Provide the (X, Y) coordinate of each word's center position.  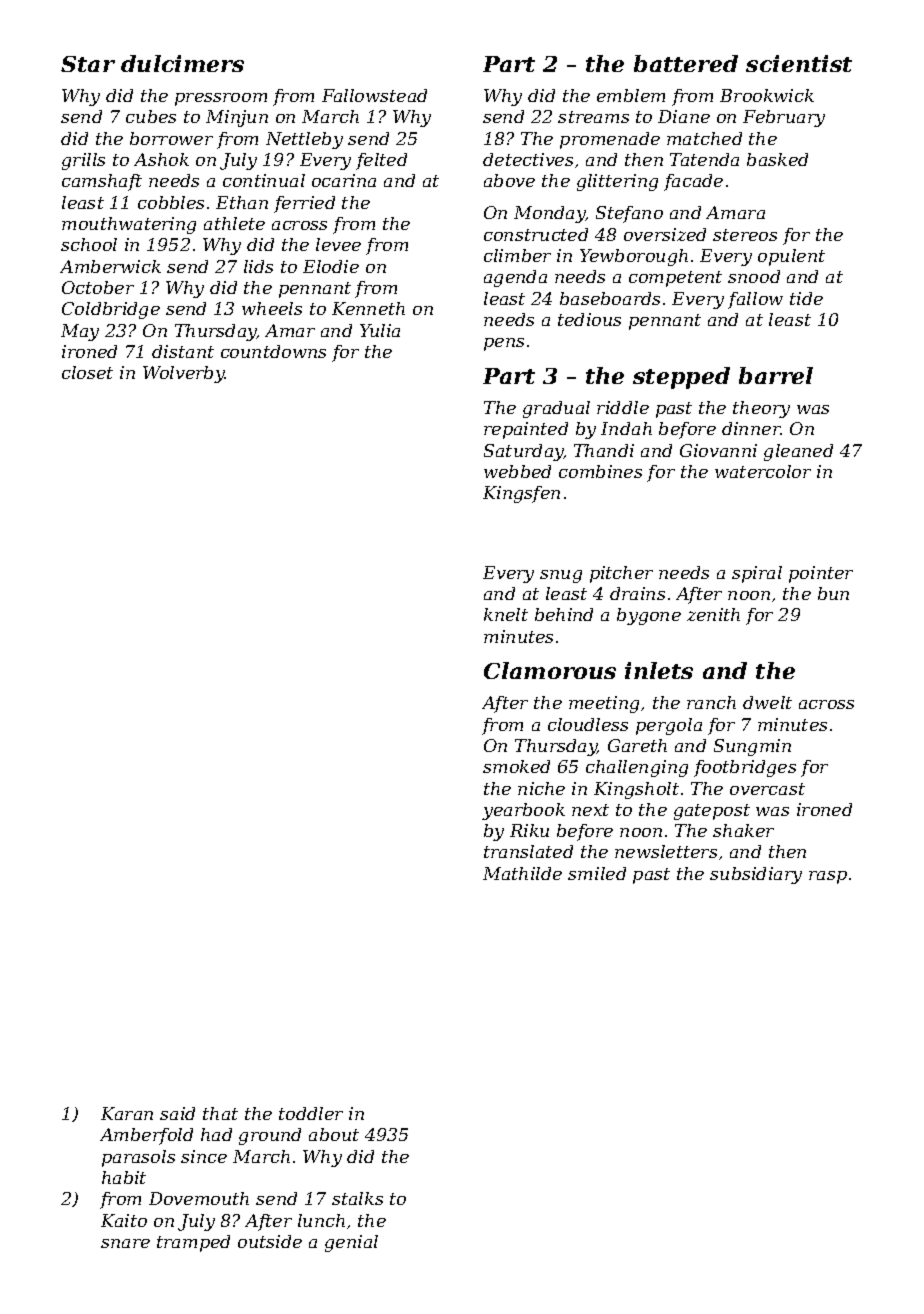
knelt (506, 614)
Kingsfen (521, 494)
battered (686, 63)
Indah (626, 428)
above (509, 180)
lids (258, 266)
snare (125, 1243)
